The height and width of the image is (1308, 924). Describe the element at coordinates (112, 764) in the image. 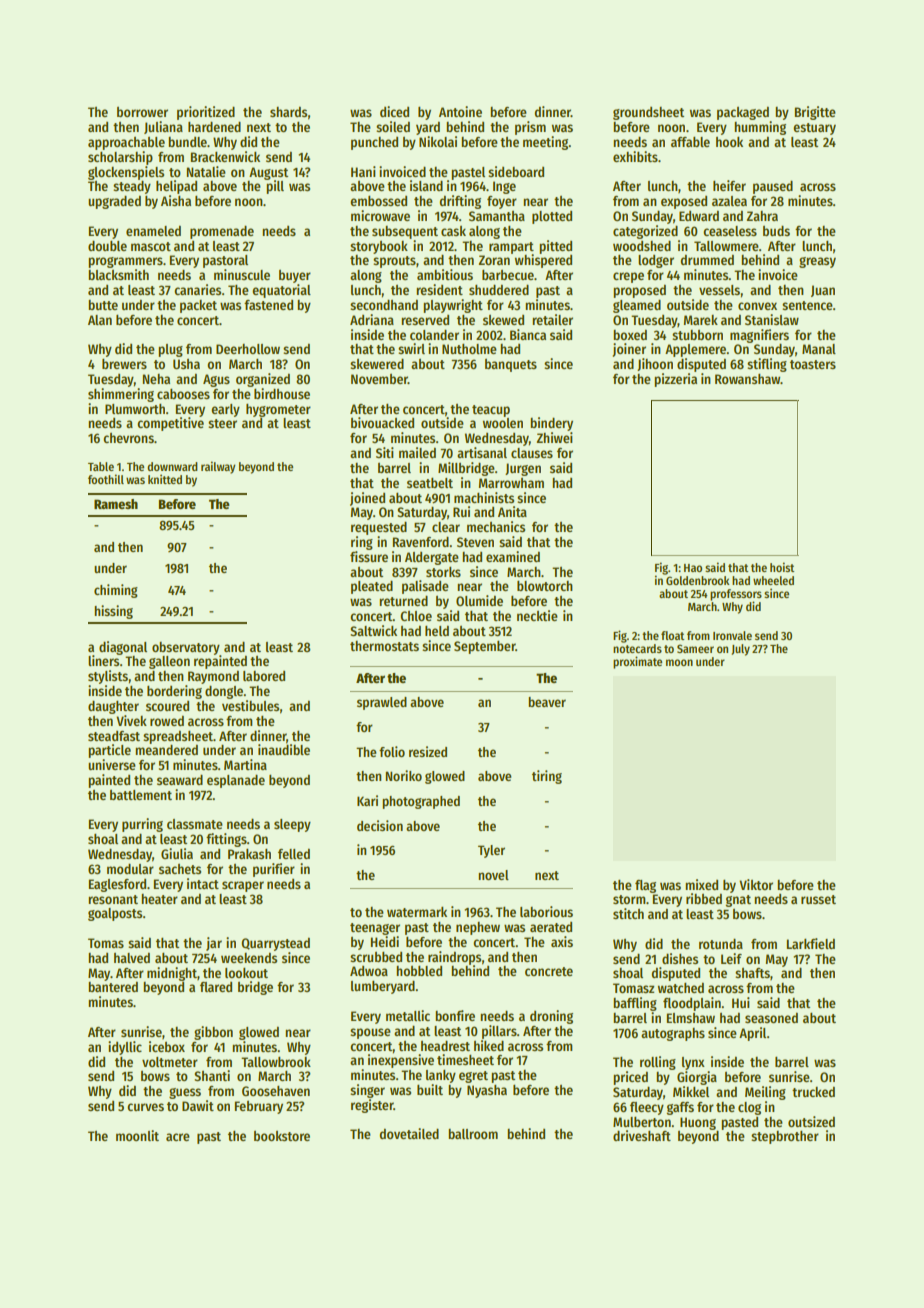

I see `universe` at that location.
